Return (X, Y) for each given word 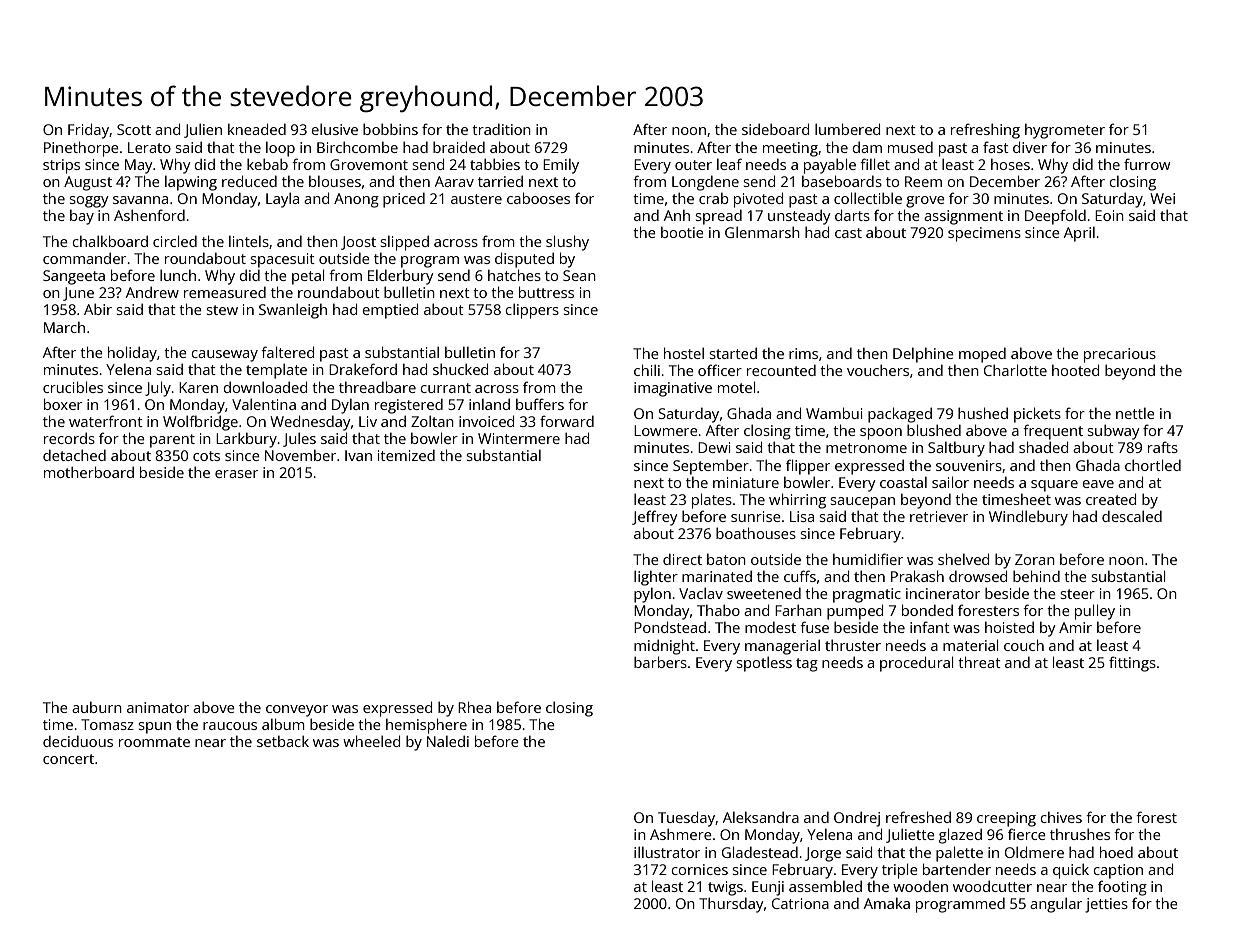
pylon (652, 595)
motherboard (89, 472)
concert (68, 759)
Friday (88, 131)
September (711, 467)
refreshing (985, 131)
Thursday (731, 905)
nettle (1135, 413)
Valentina (264, 404)
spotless (764, 664)
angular (1056, 905)
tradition (501, 129)
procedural (916, 664)
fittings (1132, 664)
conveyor (297, 711)
